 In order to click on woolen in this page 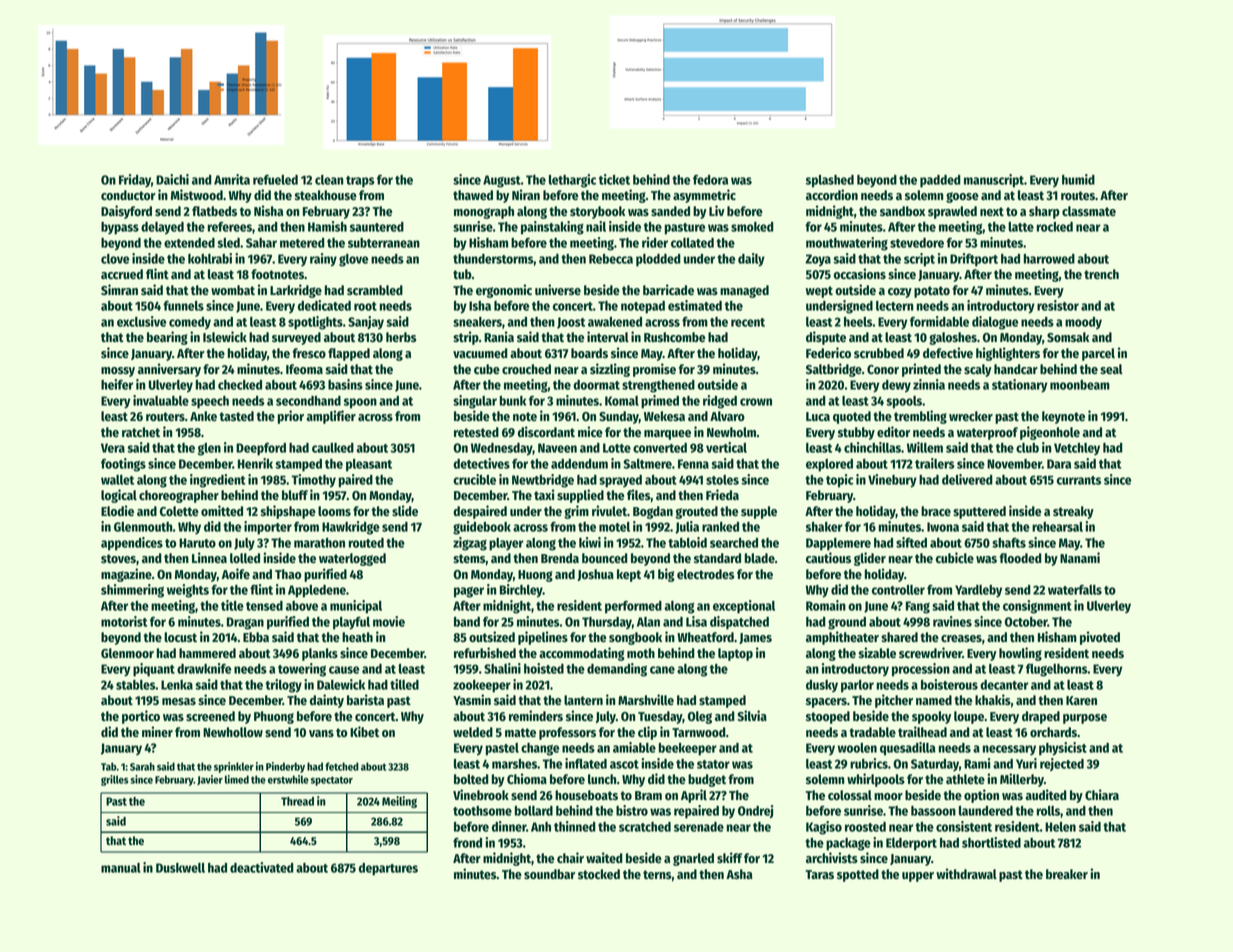, I will do `click(857, 748)`.
